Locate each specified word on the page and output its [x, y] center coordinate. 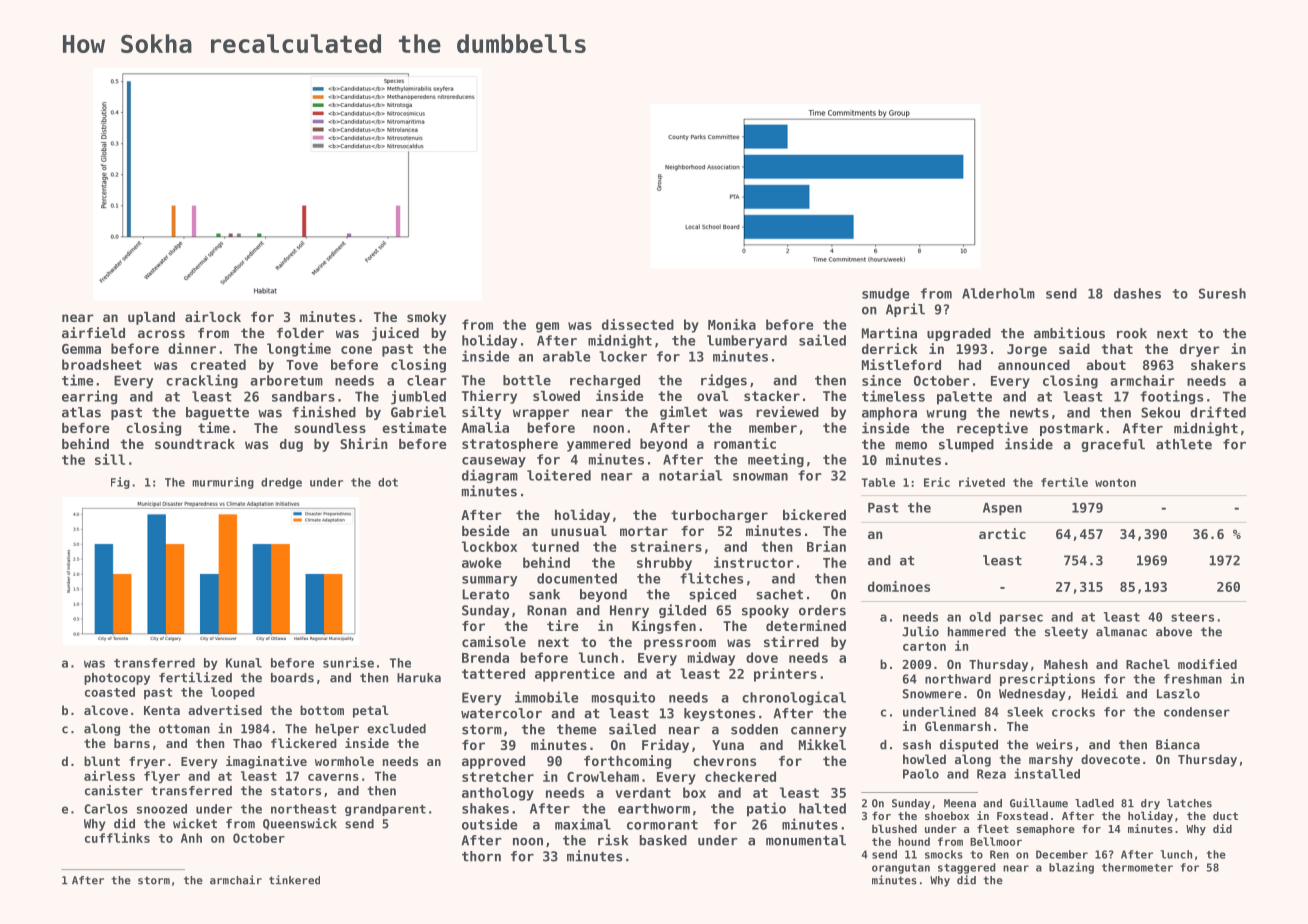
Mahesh [1066, 664]
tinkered [294, 880]
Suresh [1222, 293]
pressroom [680, 644]
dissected [638, 324]
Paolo [921, 774]
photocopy [117, 679]
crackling [202, 381]
